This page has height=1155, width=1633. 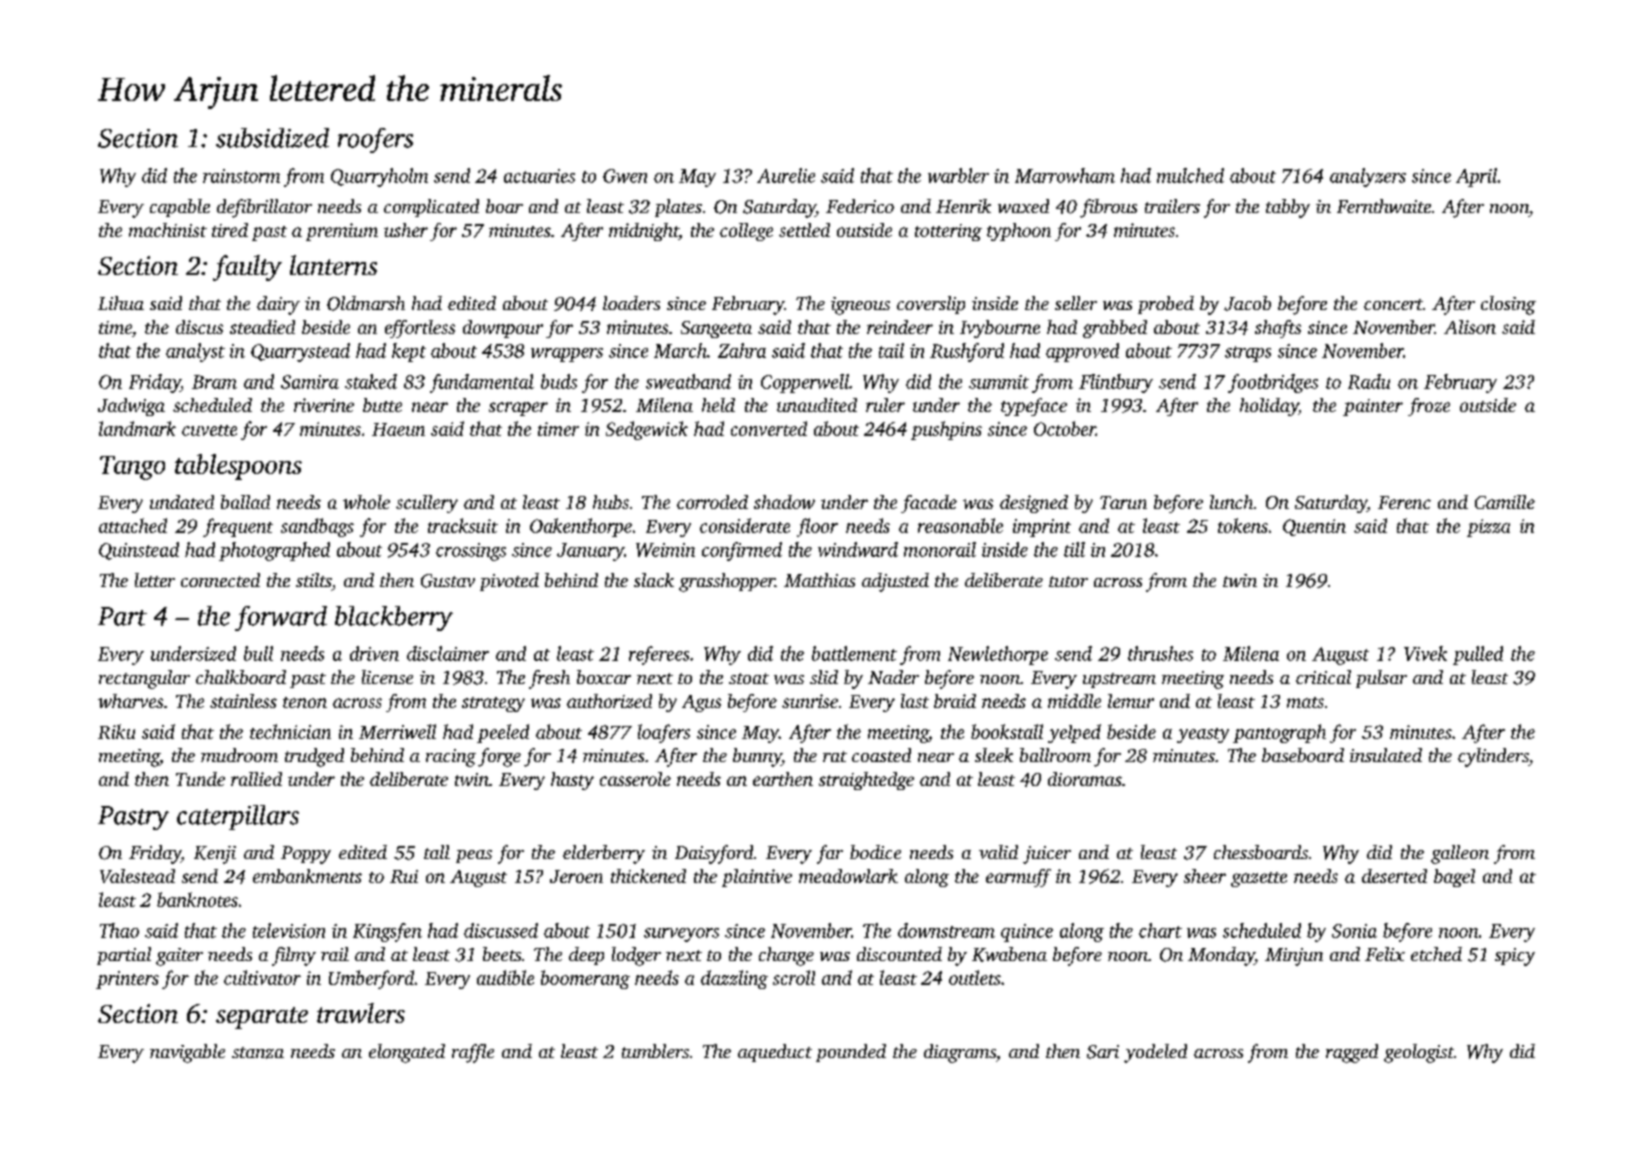 What do you see at coordinates (272, 138) in the page?
I see `subsidized` at bounding box center [272, 138].
